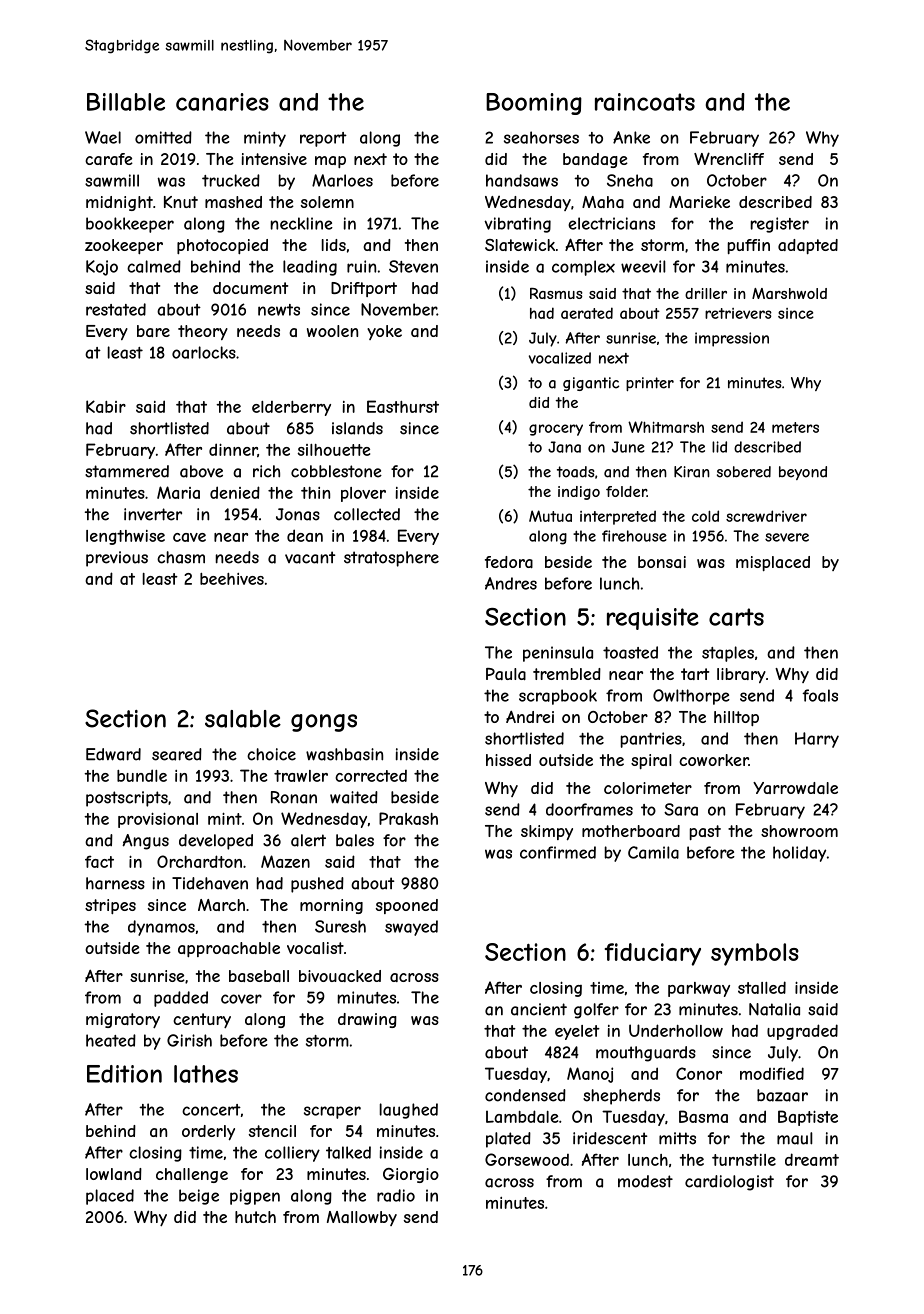 Image resolution: width=924 pixels, height=1314 pixels. What do you see at coordinates (116, 309) in the image?
I see `restated` at bounding box center [116, 309].
